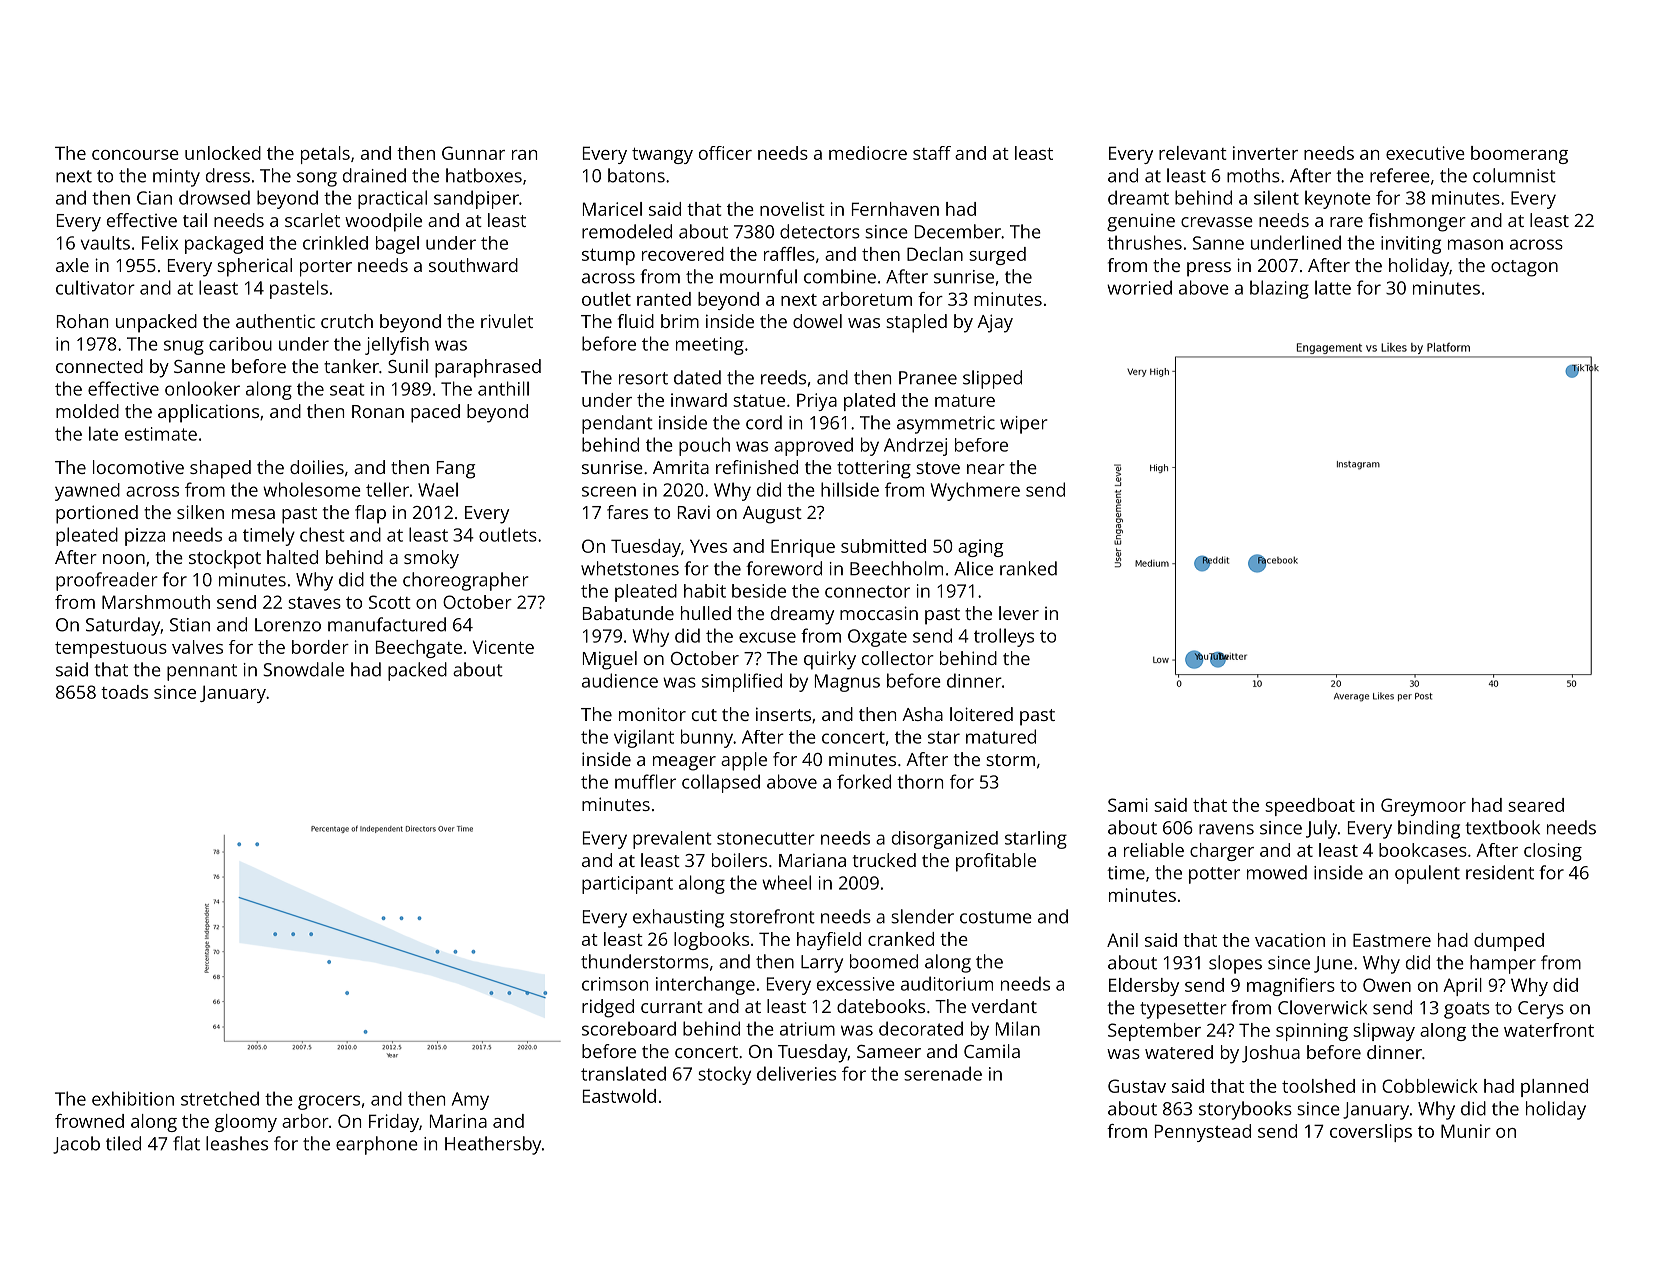  What do you see at coordinates (317, 179) in the document?
I see `song` at bounding box center [317, 179].
